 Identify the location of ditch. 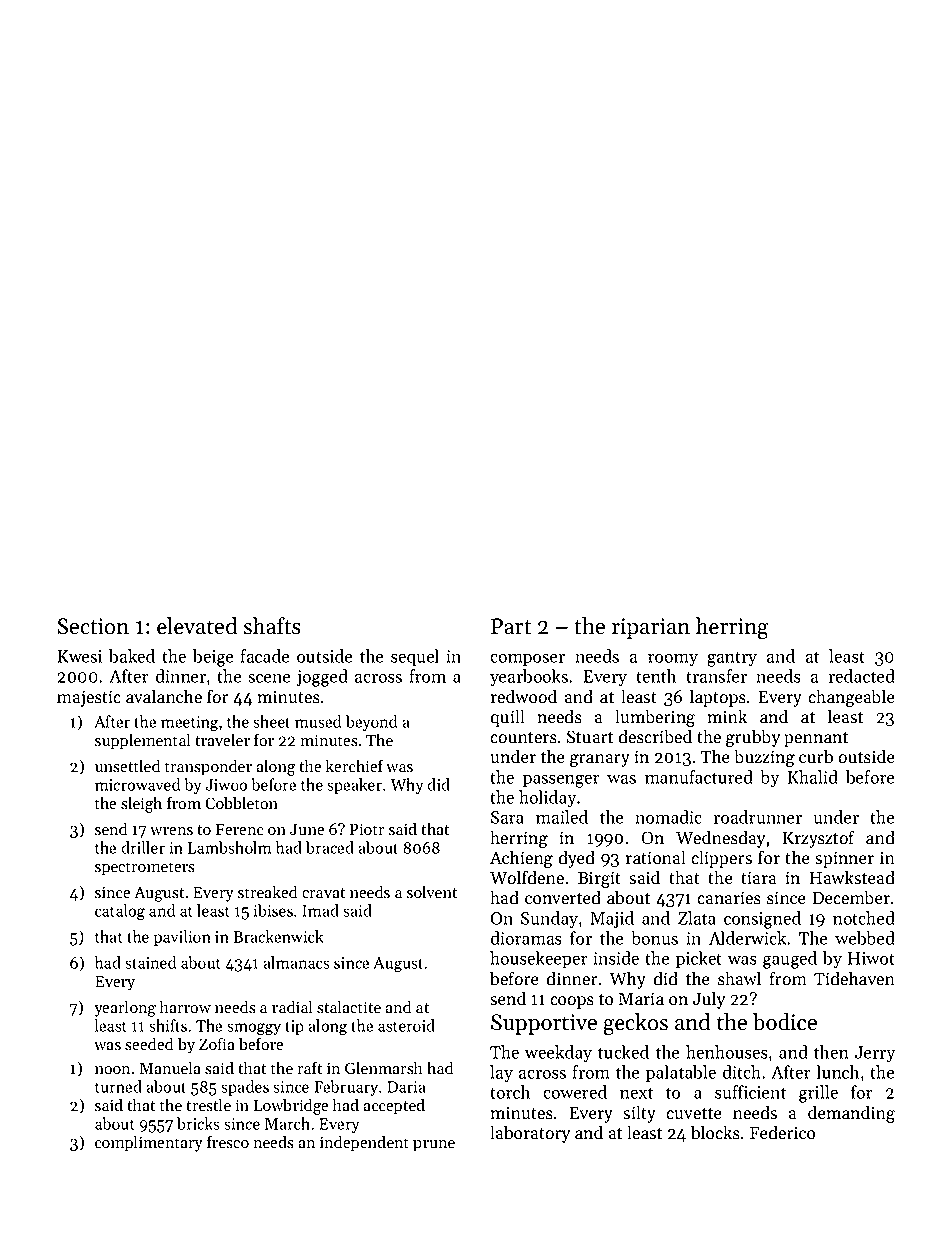
(742, 1072).
